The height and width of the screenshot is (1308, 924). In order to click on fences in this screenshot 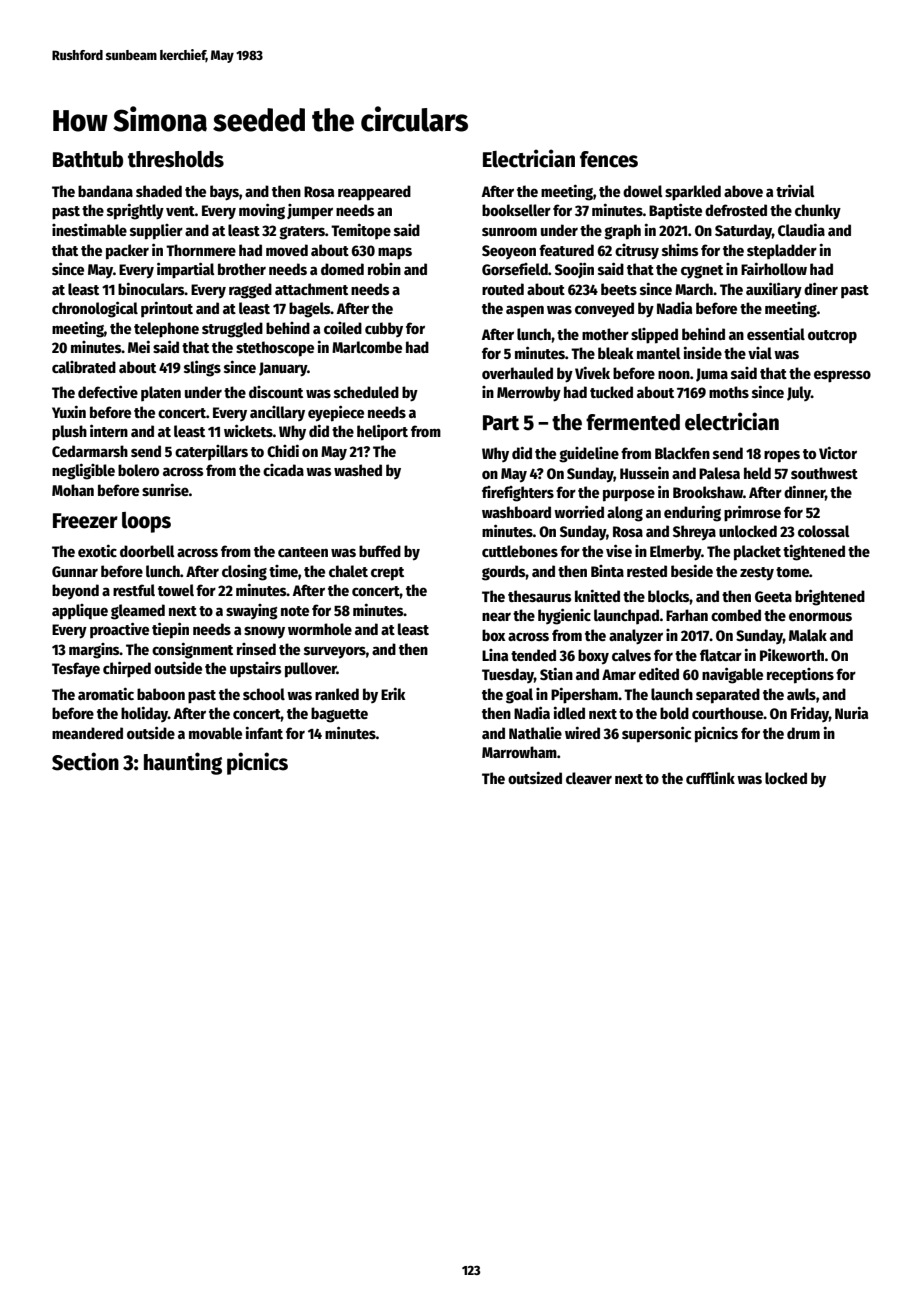, I will do `click(609, 159)`.
